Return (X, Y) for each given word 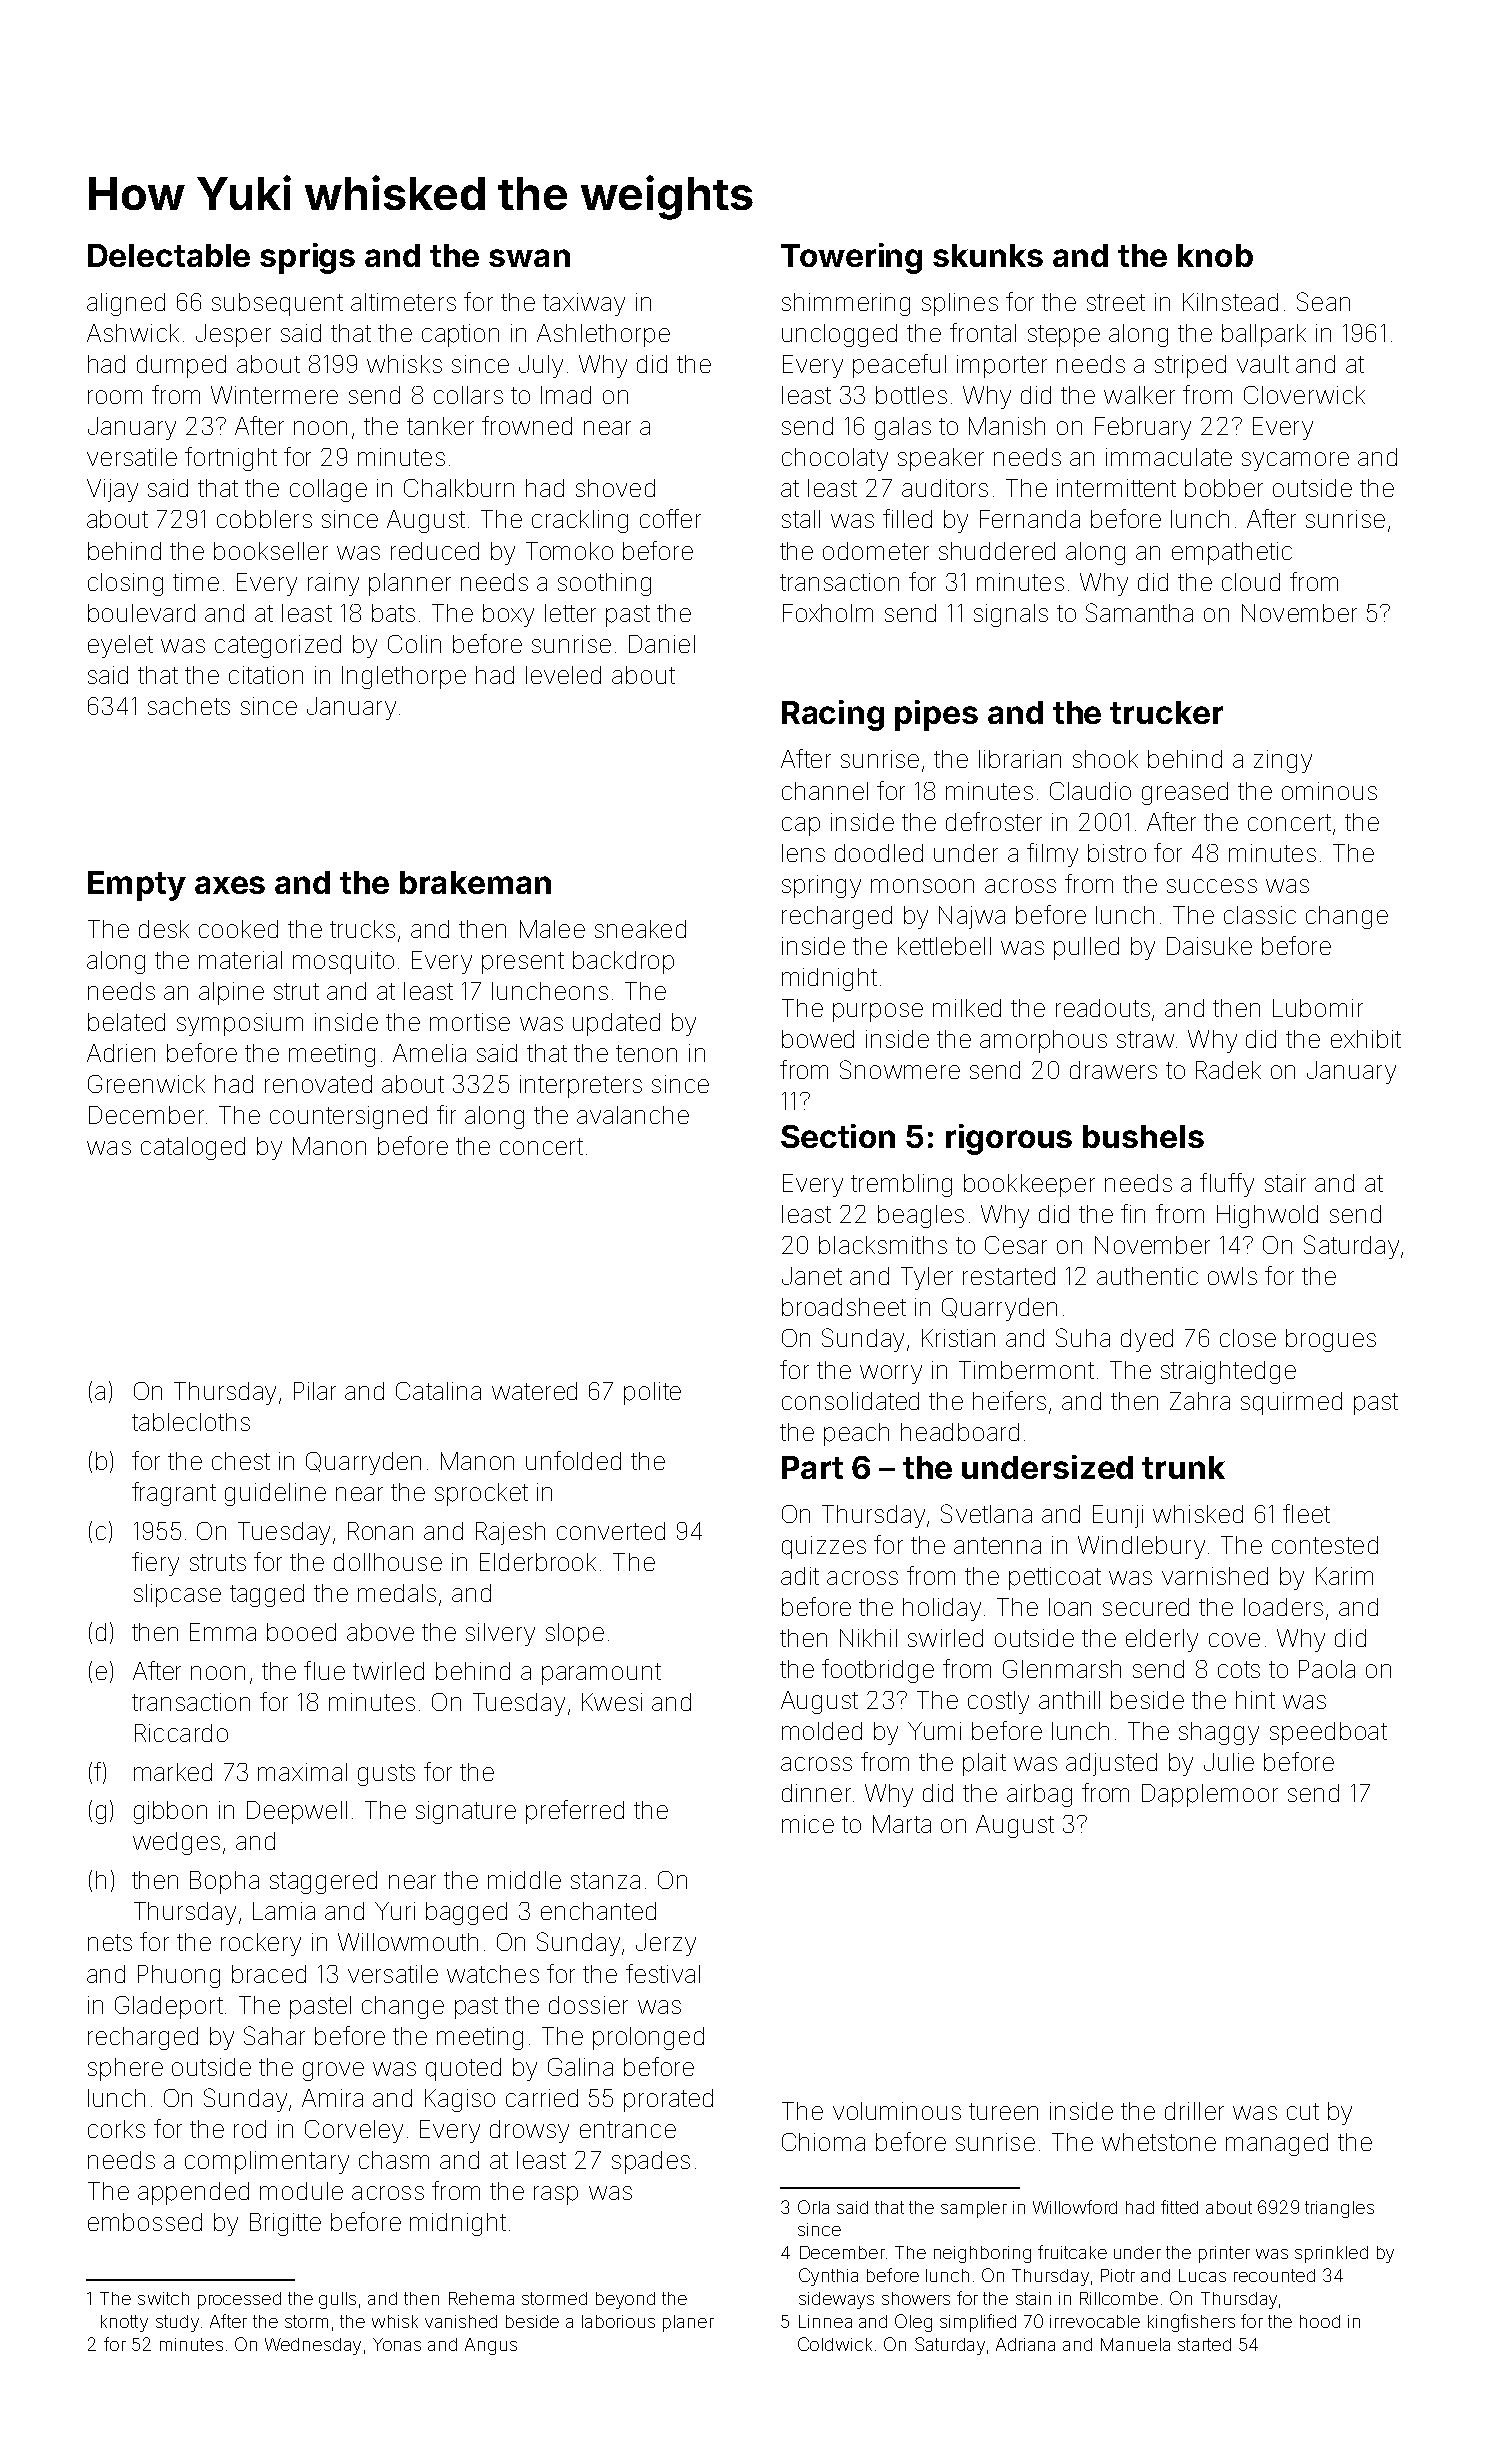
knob (1215, 255)
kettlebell (944, 946)
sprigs (307, 258)
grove (333, 2071)
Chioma (823, 2142)
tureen (1003, 2111)
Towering (851, 258)
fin (1133, 1213)
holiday (942, 1609)
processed (239, 2300)
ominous (1329, 791)
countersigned (348, 1117)
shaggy (1219, 1733)
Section (838, 1136)
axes (230, 885)
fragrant (174, 1494)
